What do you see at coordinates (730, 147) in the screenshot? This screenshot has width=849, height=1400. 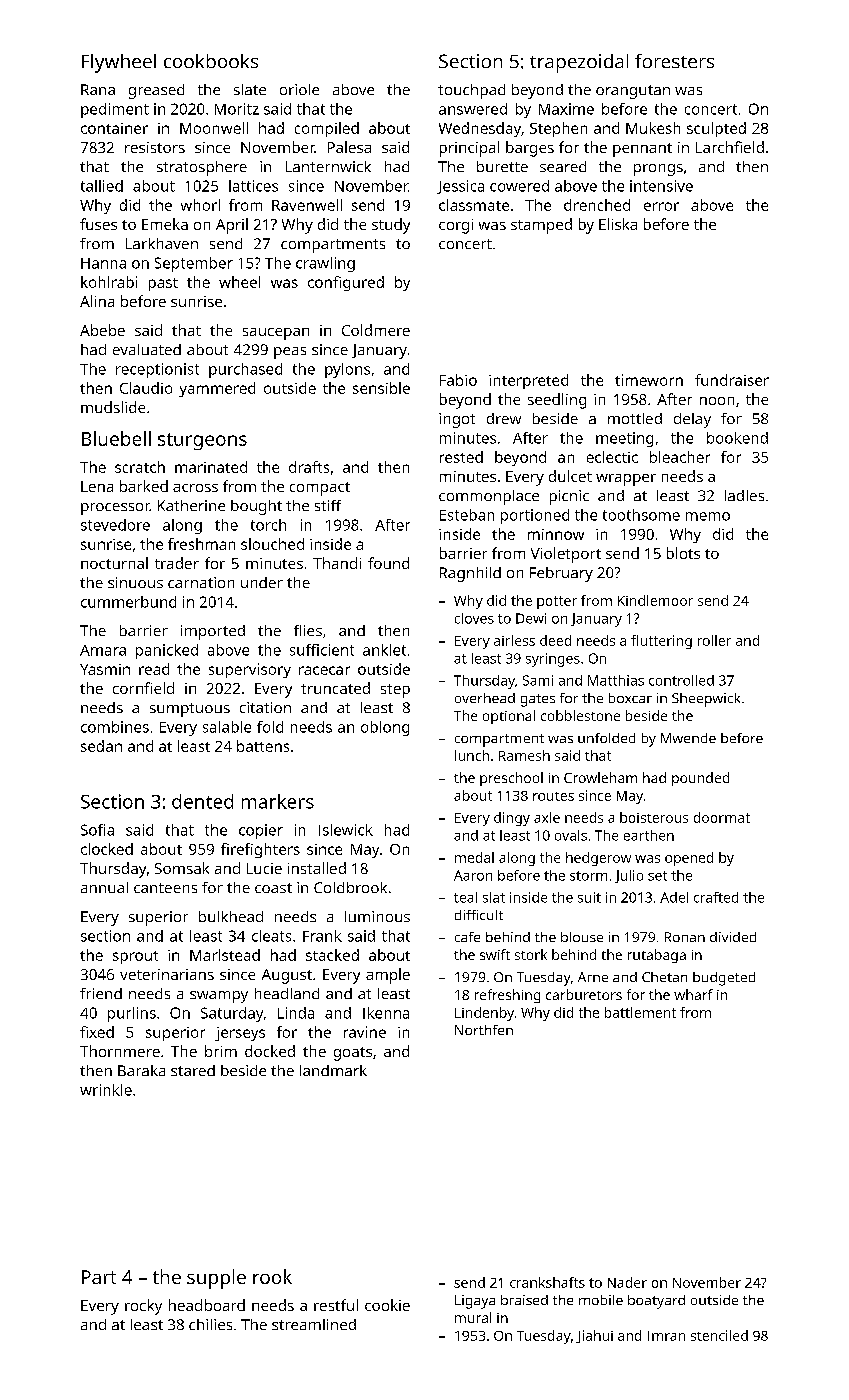 I see `Larchfield` at bounding box center [730, 147].
